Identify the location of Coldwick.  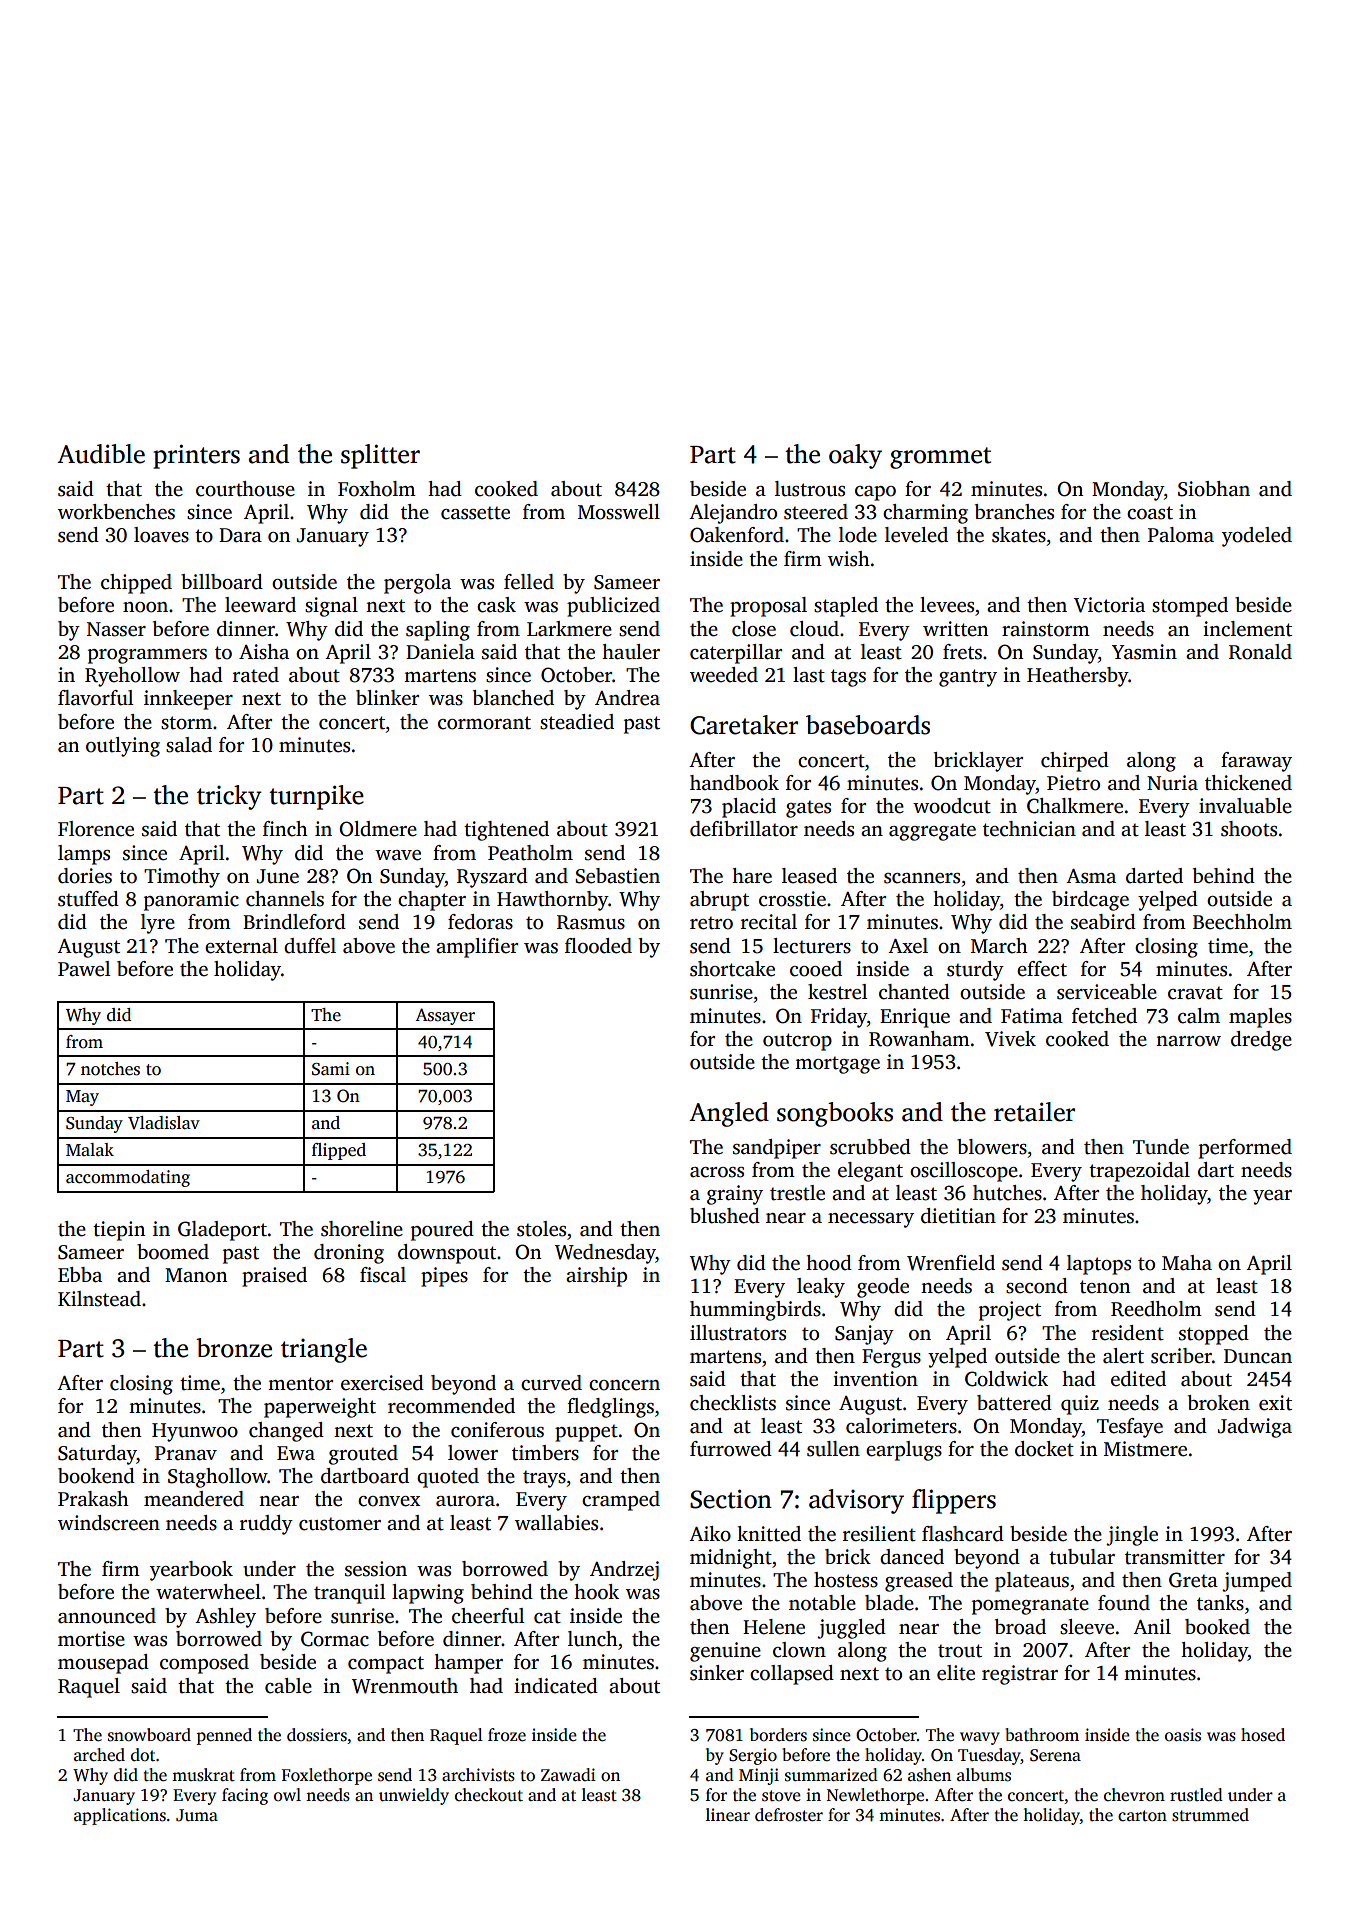
(1006, 1379).
